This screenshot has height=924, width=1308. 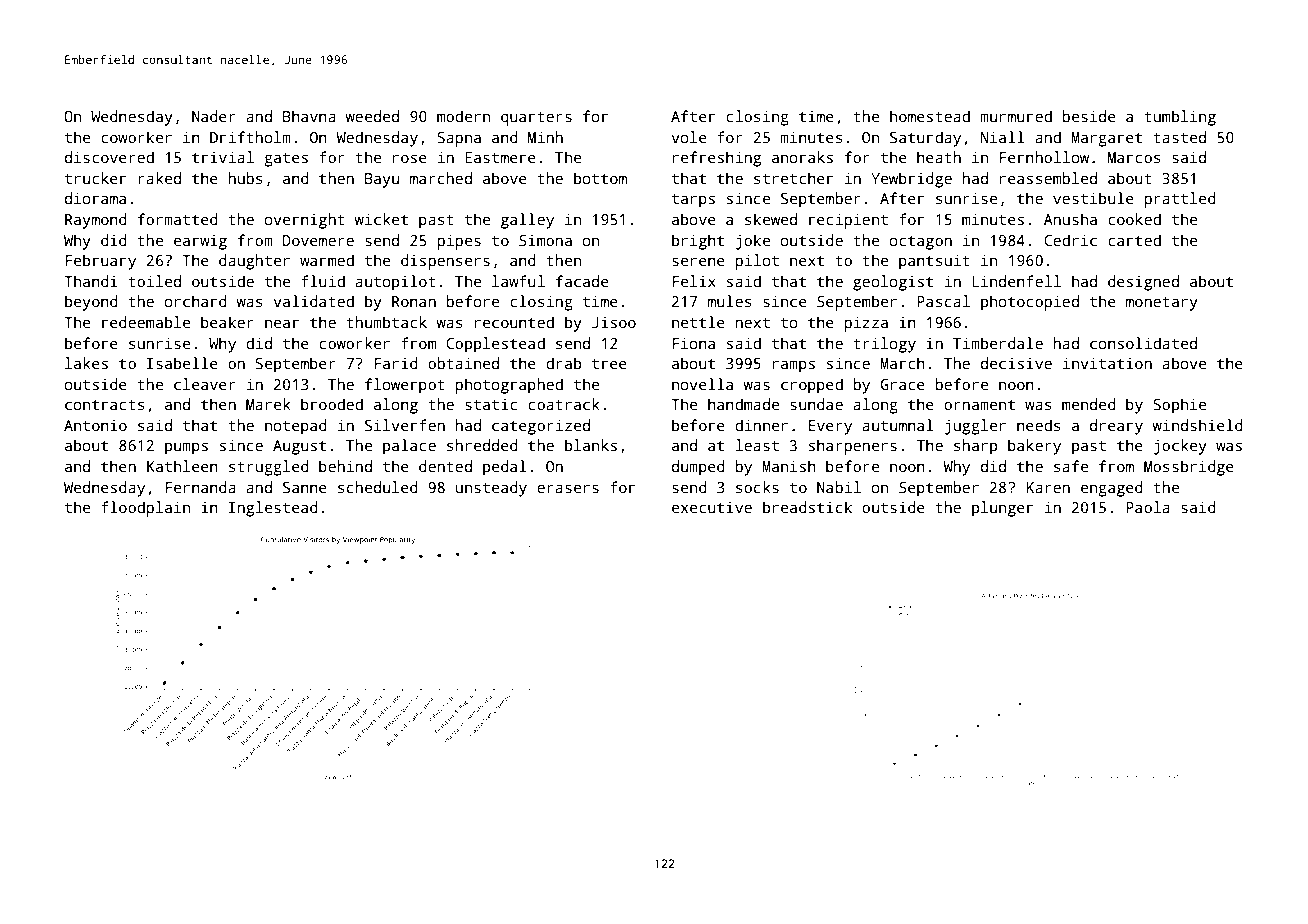 What do you see at coordinates (1070, 219) in the screenshot?
I see `Anusha` at bounding box center [1070, 219].
